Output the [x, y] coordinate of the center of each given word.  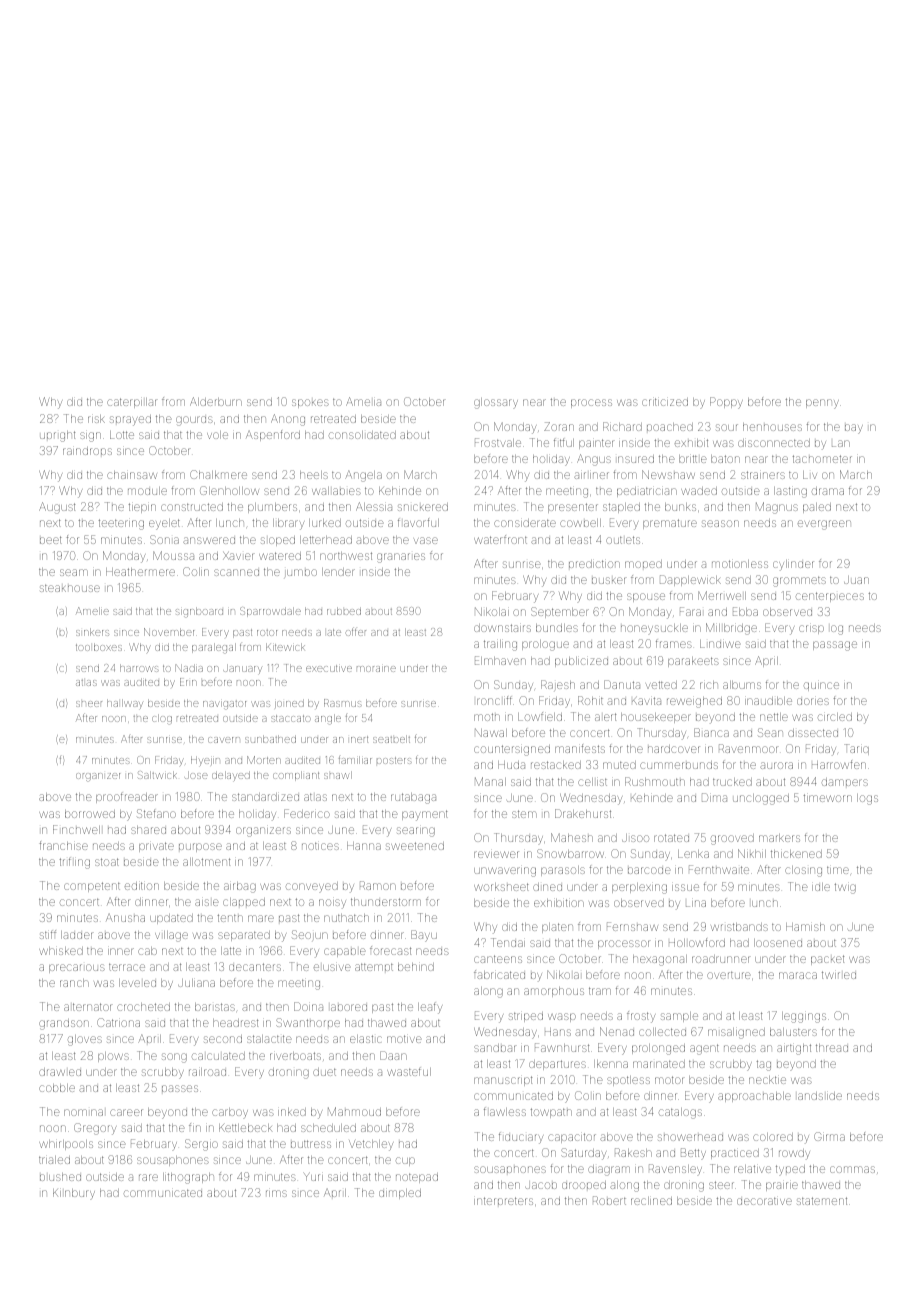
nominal [83, 1112]
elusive [332, 967]
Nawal [491, 732]
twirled [839, 975]
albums [742, 685]
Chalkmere [218, 474]
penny [822, 404]
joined [289, 703]
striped [526, 1017]
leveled [137, 983]
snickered [423, 507]
